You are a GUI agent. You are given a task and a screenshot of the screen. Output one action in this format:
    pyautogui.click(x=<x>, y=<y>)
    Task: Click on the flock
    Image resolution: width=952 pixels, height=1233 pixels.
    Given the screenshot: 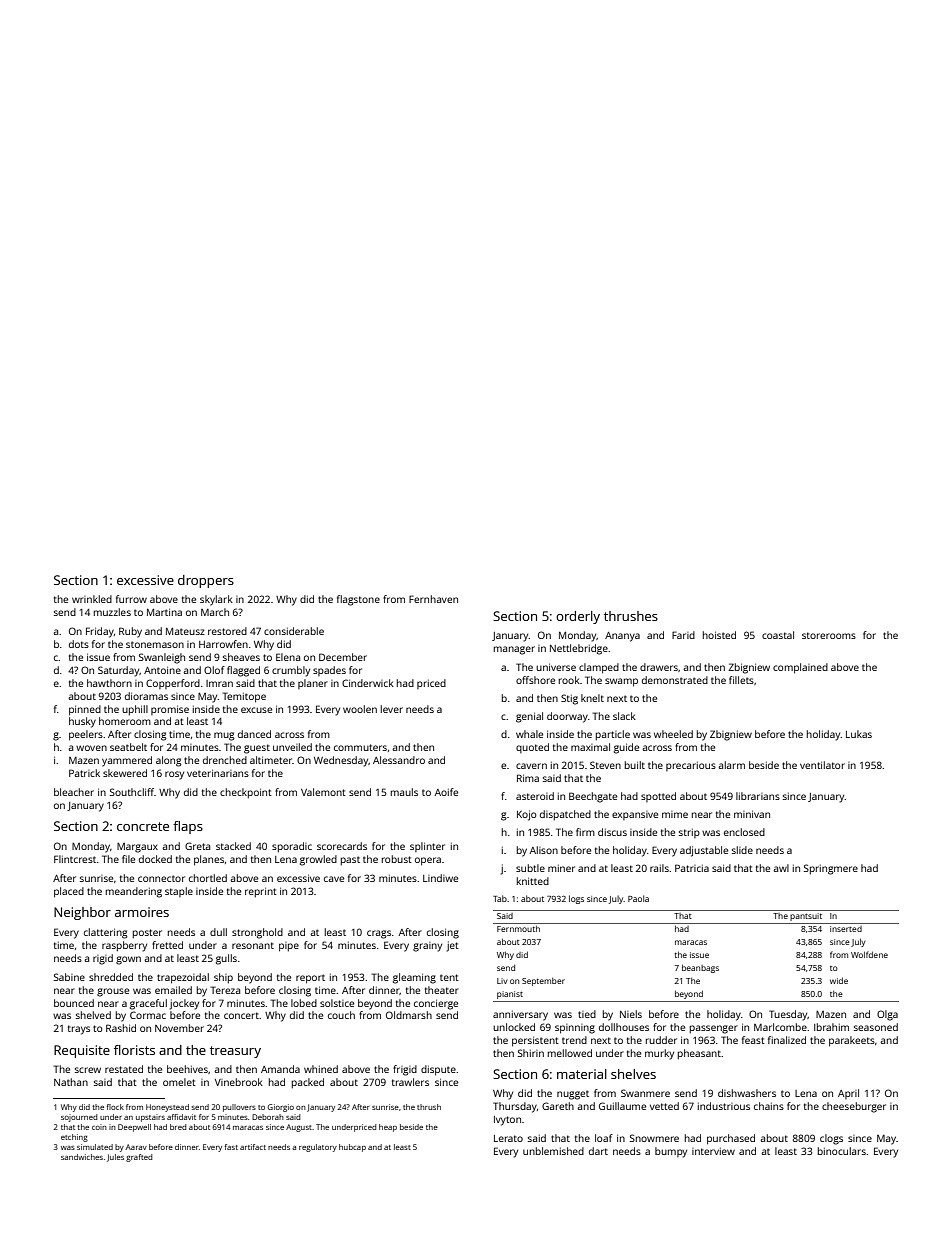 What is the action you would take?
    pyautogui.click(x=115, y=1107)
